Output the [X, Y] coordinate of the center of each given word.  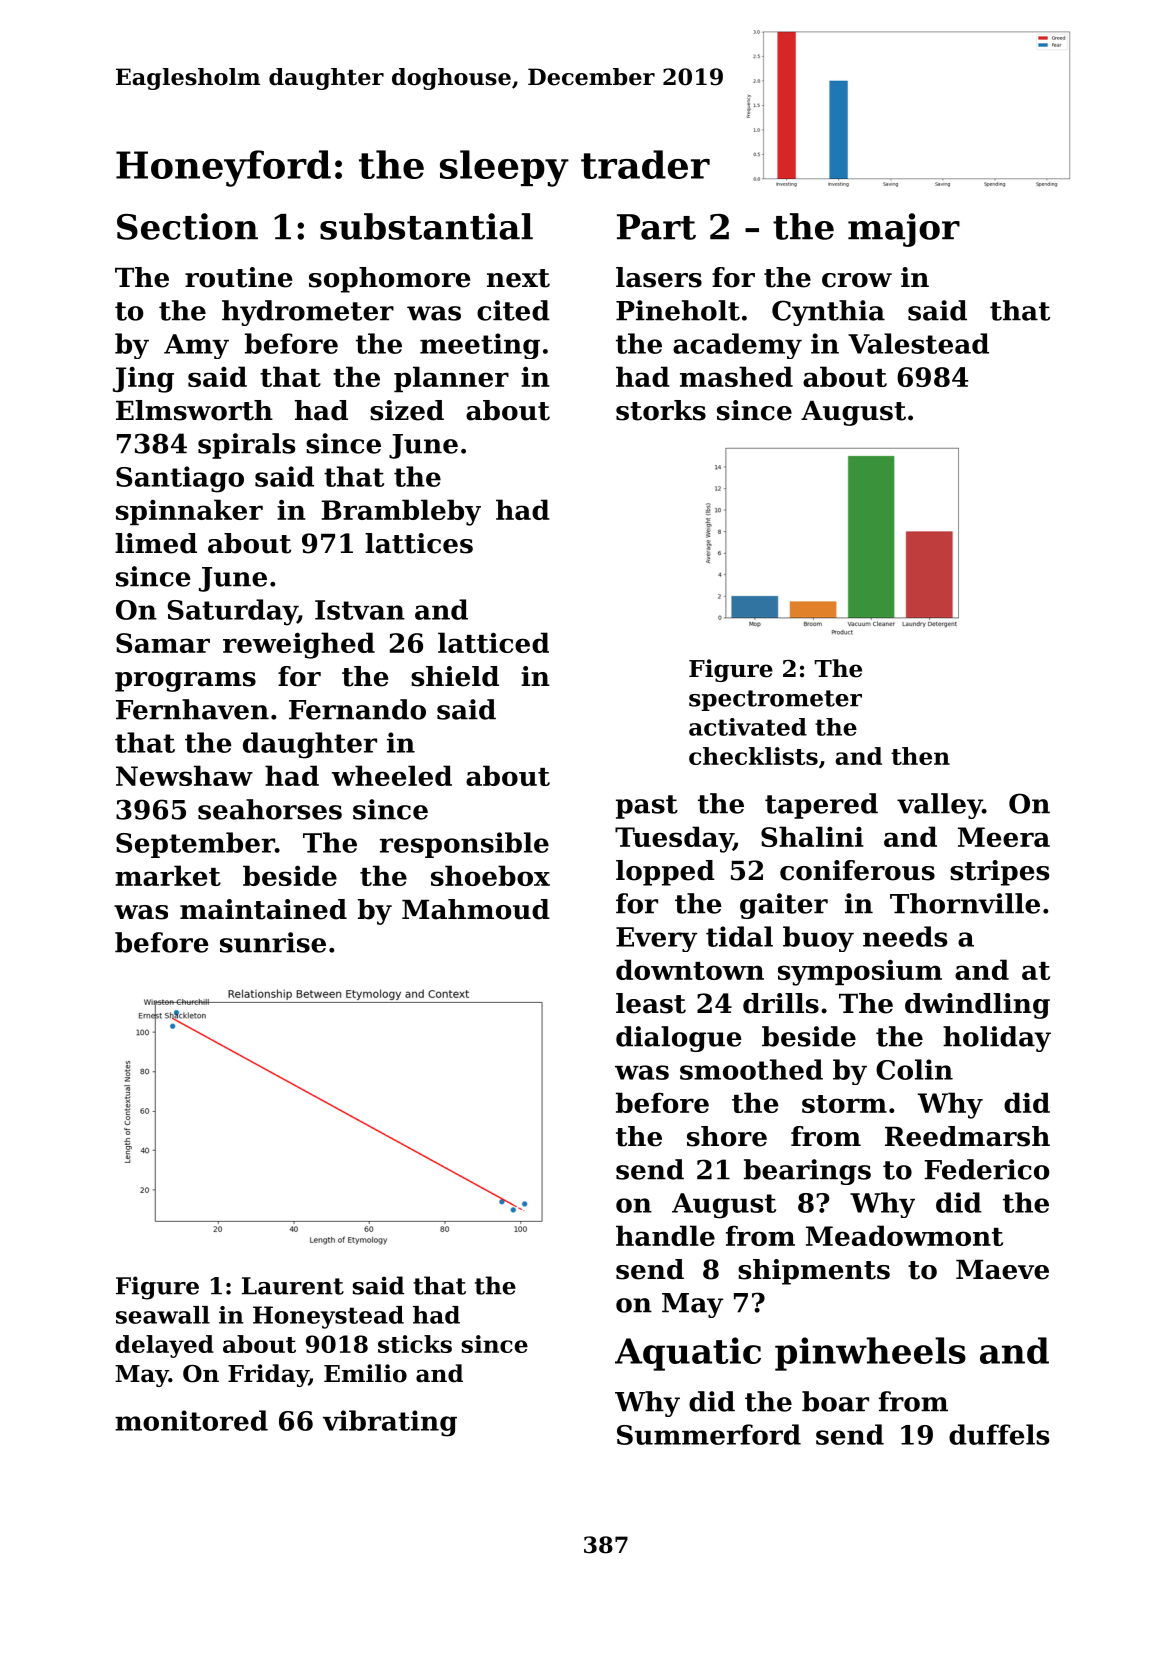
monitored [191, 1420]
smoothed [751, 1069]
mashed [736, 376]
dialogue [679, 1039]
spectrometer [775, 700]
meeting [480, 346]
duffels [999, 1434]
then [920, 756]
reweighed [299, 645]
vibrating [390, 1423]
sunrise [273, 942]
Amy [196, 346]
